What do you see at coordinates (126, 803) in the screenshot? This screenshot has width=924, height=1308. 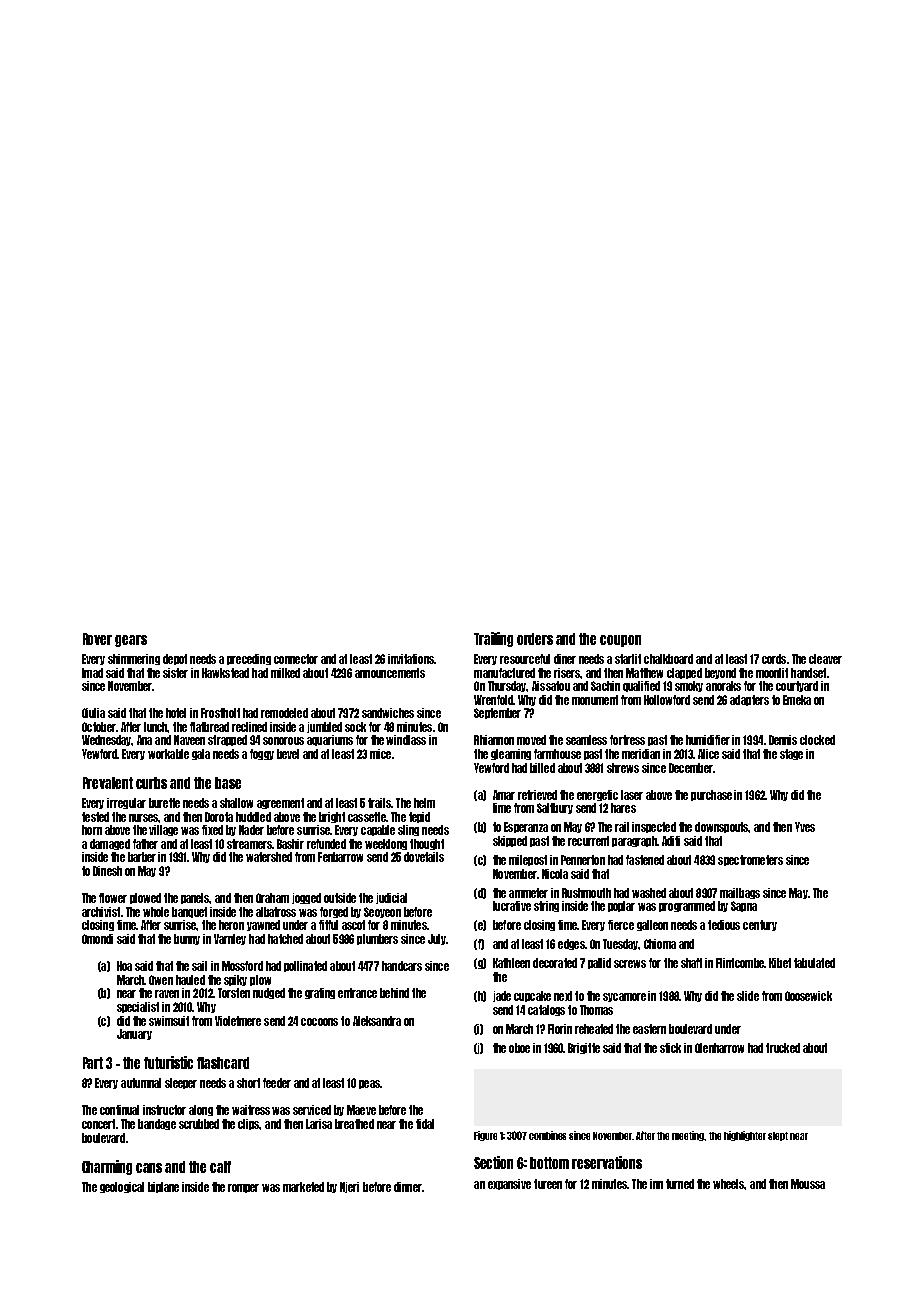 I see `irregular` at bounding box center [126, 803].
